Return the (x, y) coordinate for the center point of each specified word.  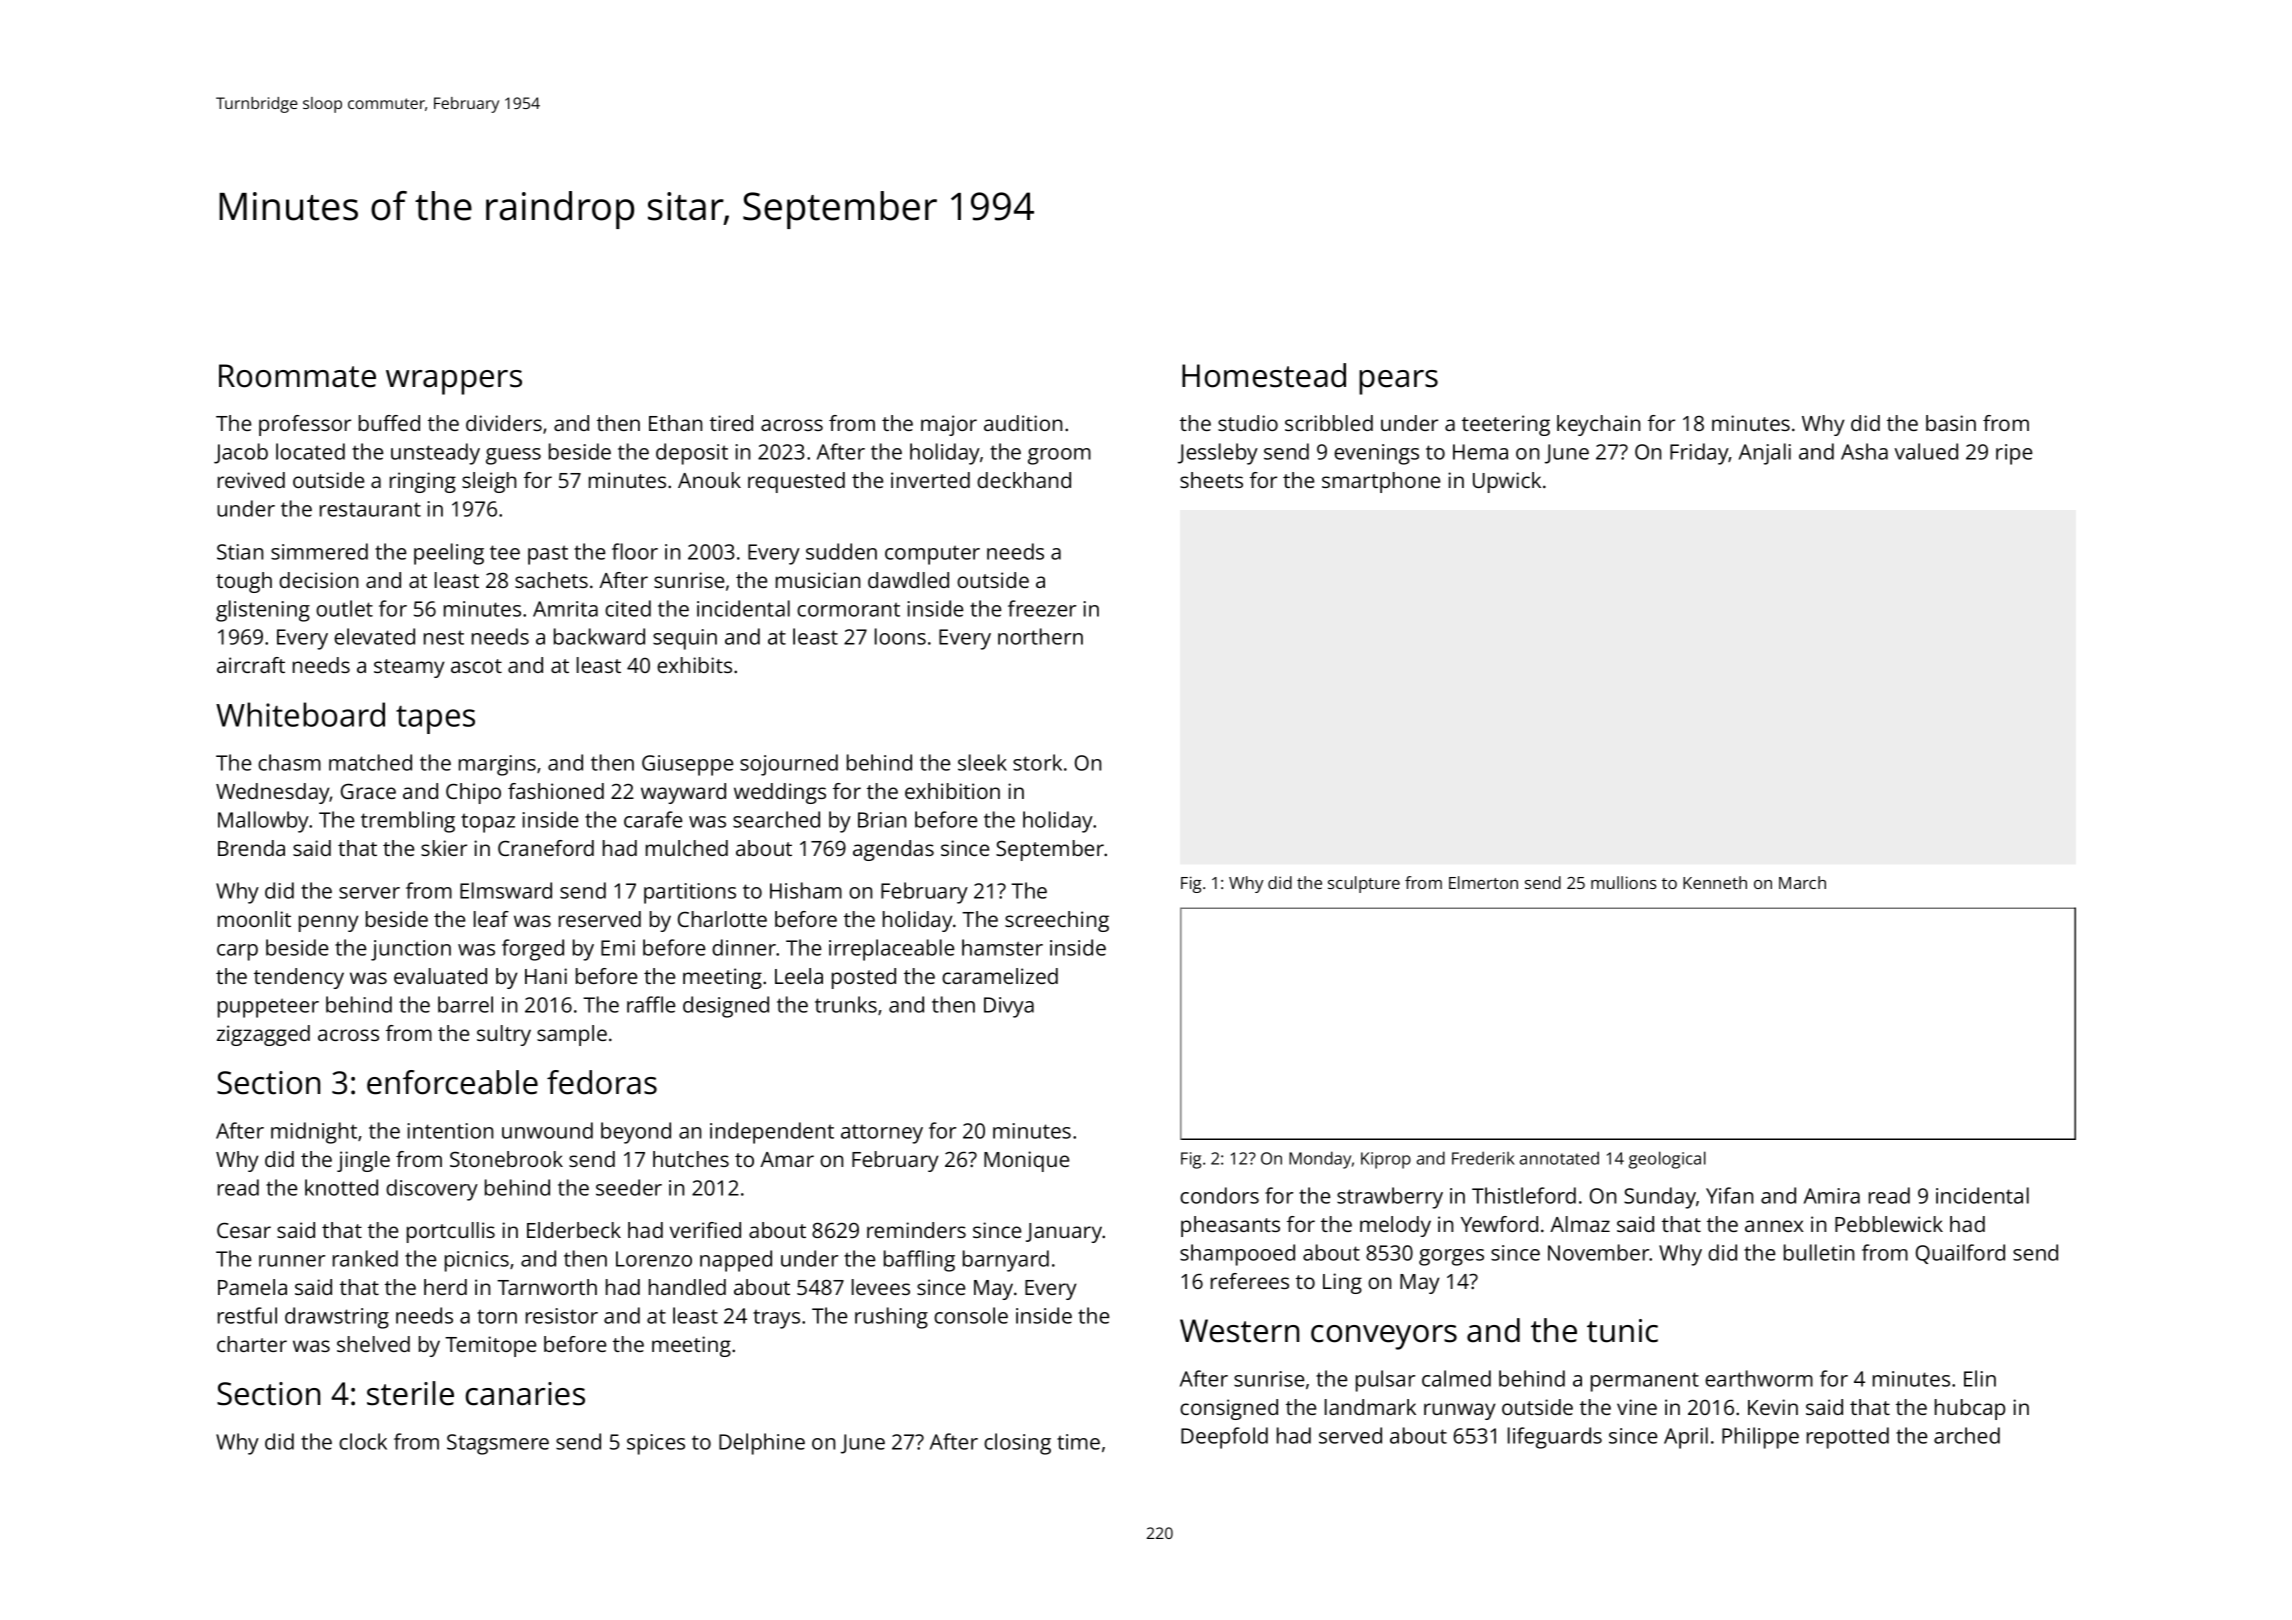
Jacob (241, 453)
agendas (893, 850)
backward (599, 636)
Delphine (762, 1444)
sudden (841, 551)
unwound (547, 1130)
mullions (1624, 882)
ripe (2014, 454)
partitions (690, 893)
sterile (410, 1393)
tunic (1622, 1331)
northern (1040, 636)
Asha (1864, 451)
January (1064, 1233)
